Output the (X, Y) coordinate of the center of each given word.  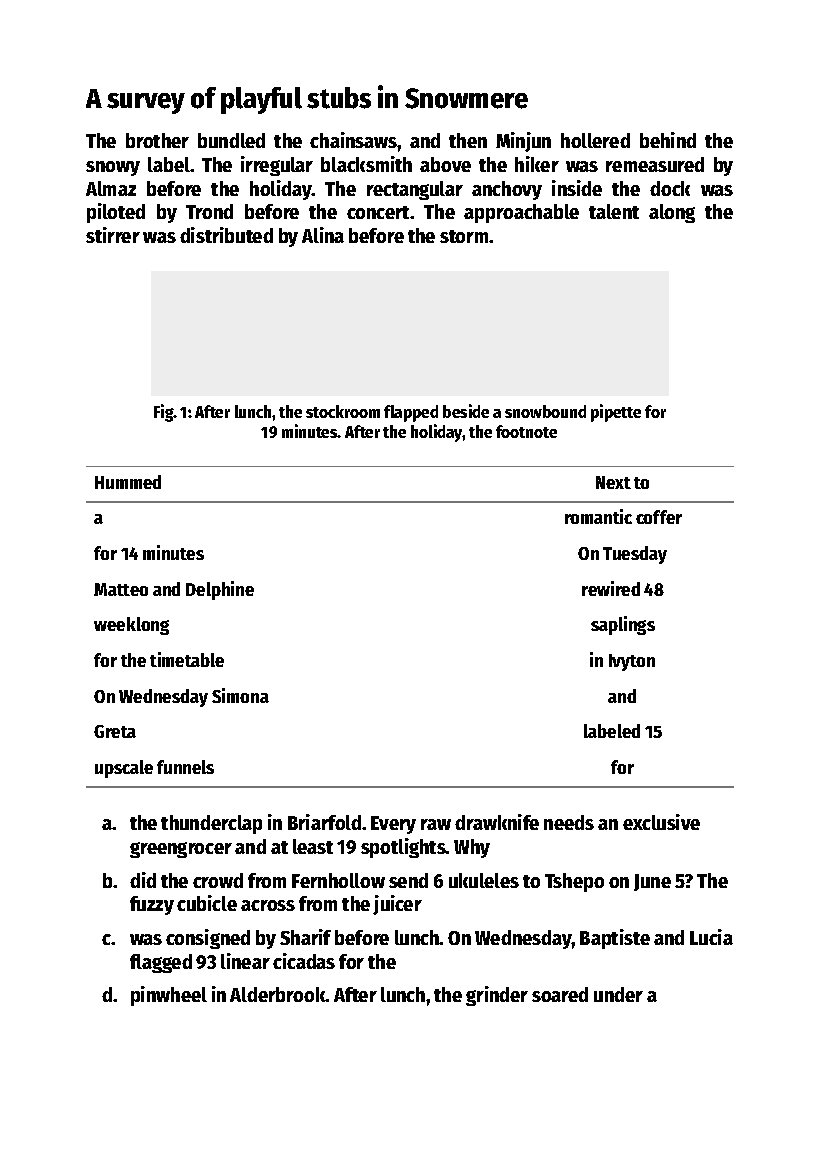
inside (577, 188)
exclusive (661, 822)
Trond (209, 211)
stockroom (343, 411)
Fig (164, 413)
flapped (411, 413)
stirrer (113, 235)
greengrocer (181, 850)
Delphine (220, 590)
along (672, 213)
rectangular (415, 190)
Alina (323, 235)
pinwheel (169, 996)
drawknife (497, 822)
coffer (659, 517)
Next (613, 482)
